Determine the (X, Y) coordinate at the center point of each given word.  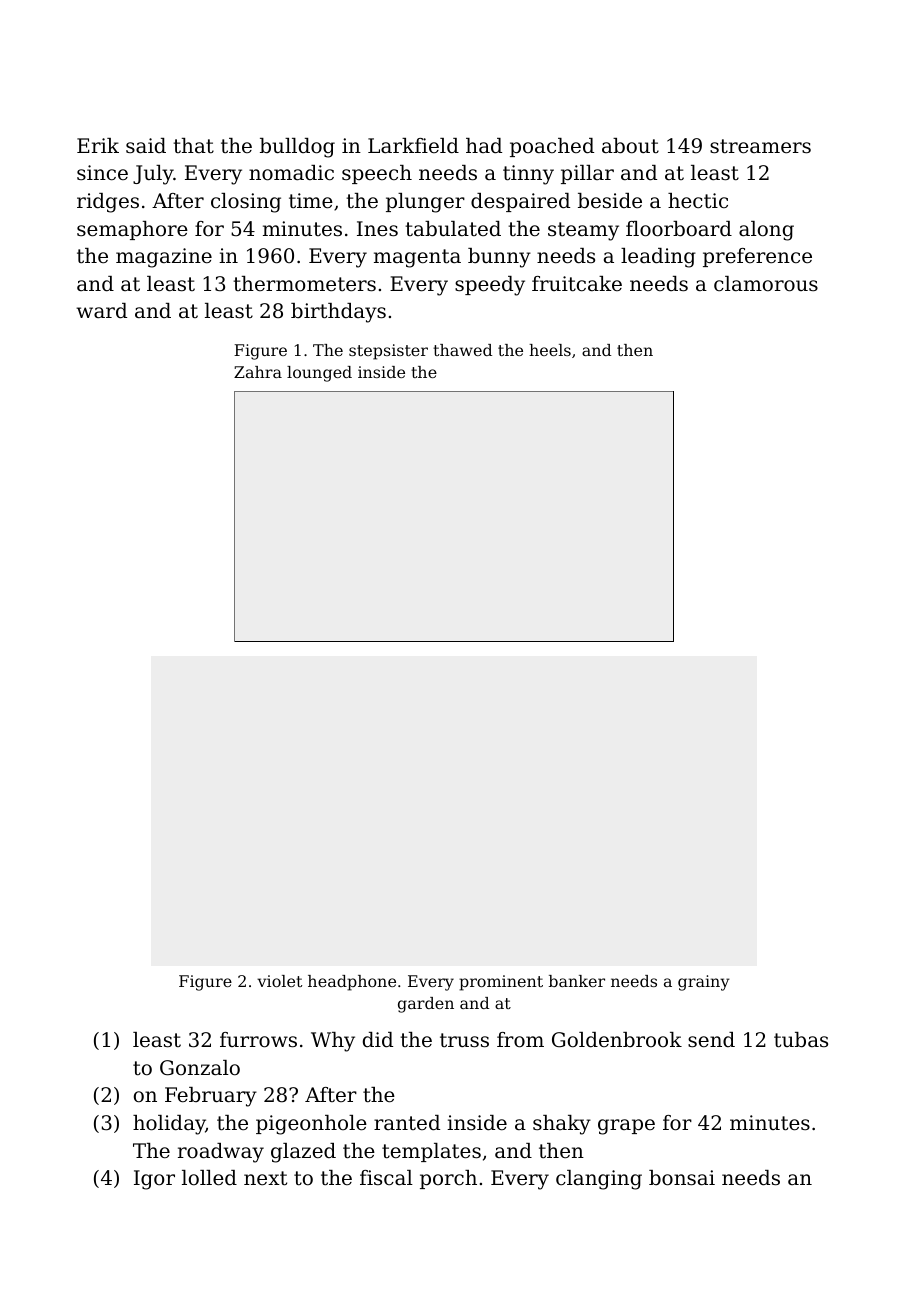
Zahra (258, 372)
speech (377, 174)
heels (550, 350)
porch (448, 1179)
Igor (154, 1180)
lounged (319, 374)
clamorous (766, 284)
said (146, 146)
